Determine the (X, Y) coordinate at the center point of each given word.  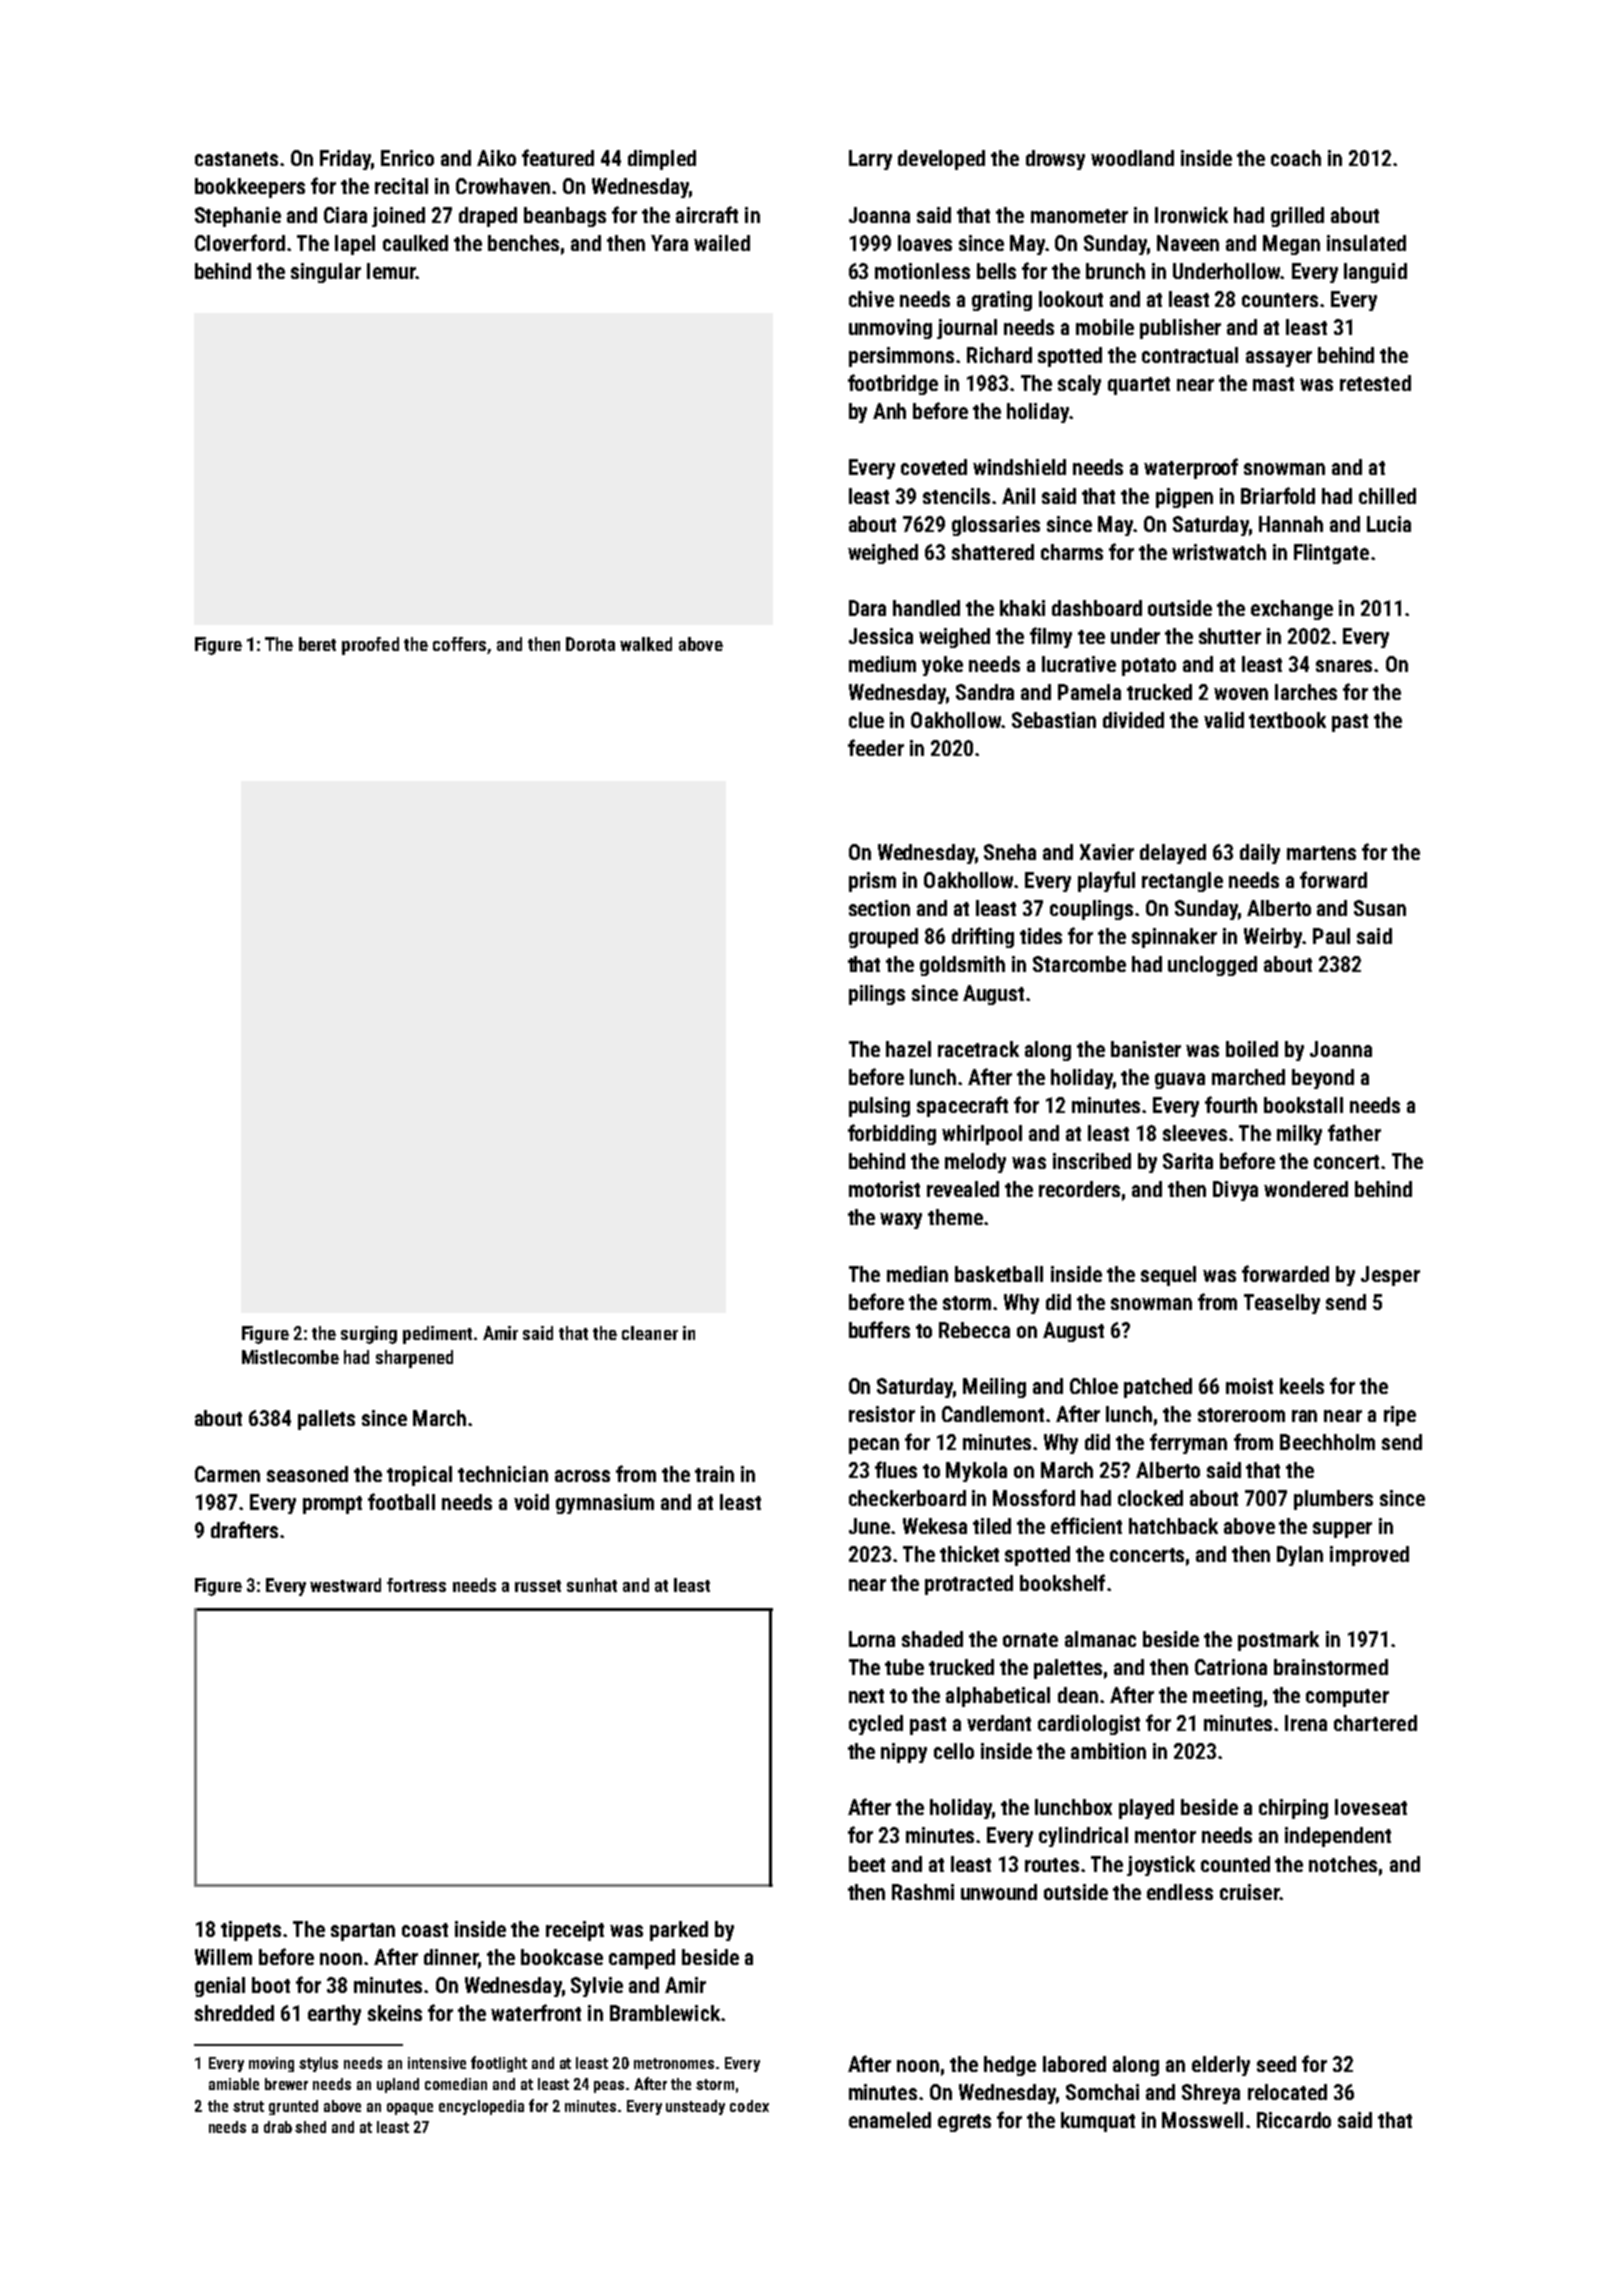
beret (317, 644)
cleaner (650, 1333)
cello (954, 1751)
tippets (251, 1931)
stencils (956, 496)
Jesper (1390, 1276)
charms (1072, 552)
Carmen (227, 1474)
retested (1375, 383)
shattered (993, 552)
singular (326, 273)
